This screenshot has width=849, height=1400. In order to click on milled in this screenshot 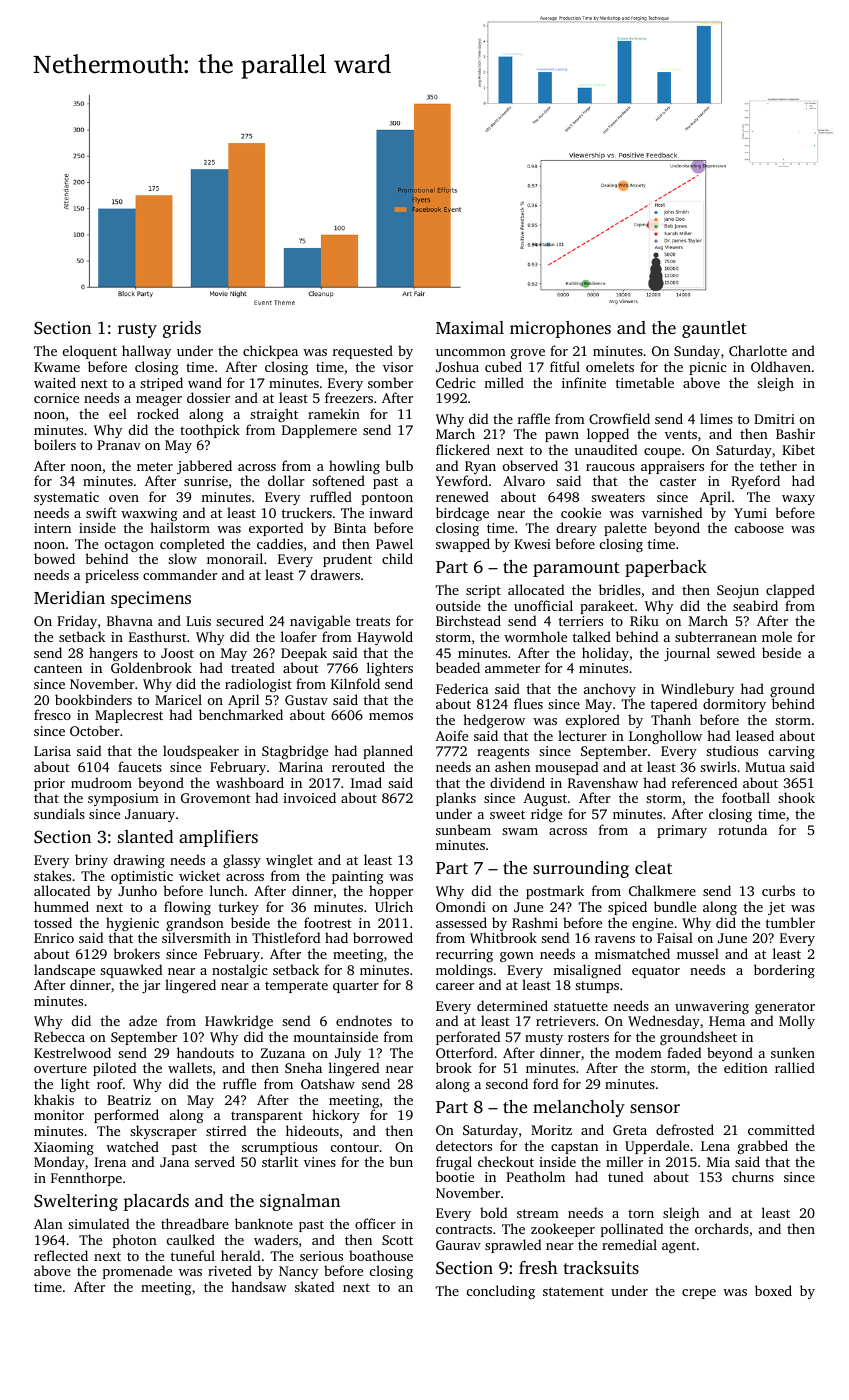, I will do `click(504, 382)`.
